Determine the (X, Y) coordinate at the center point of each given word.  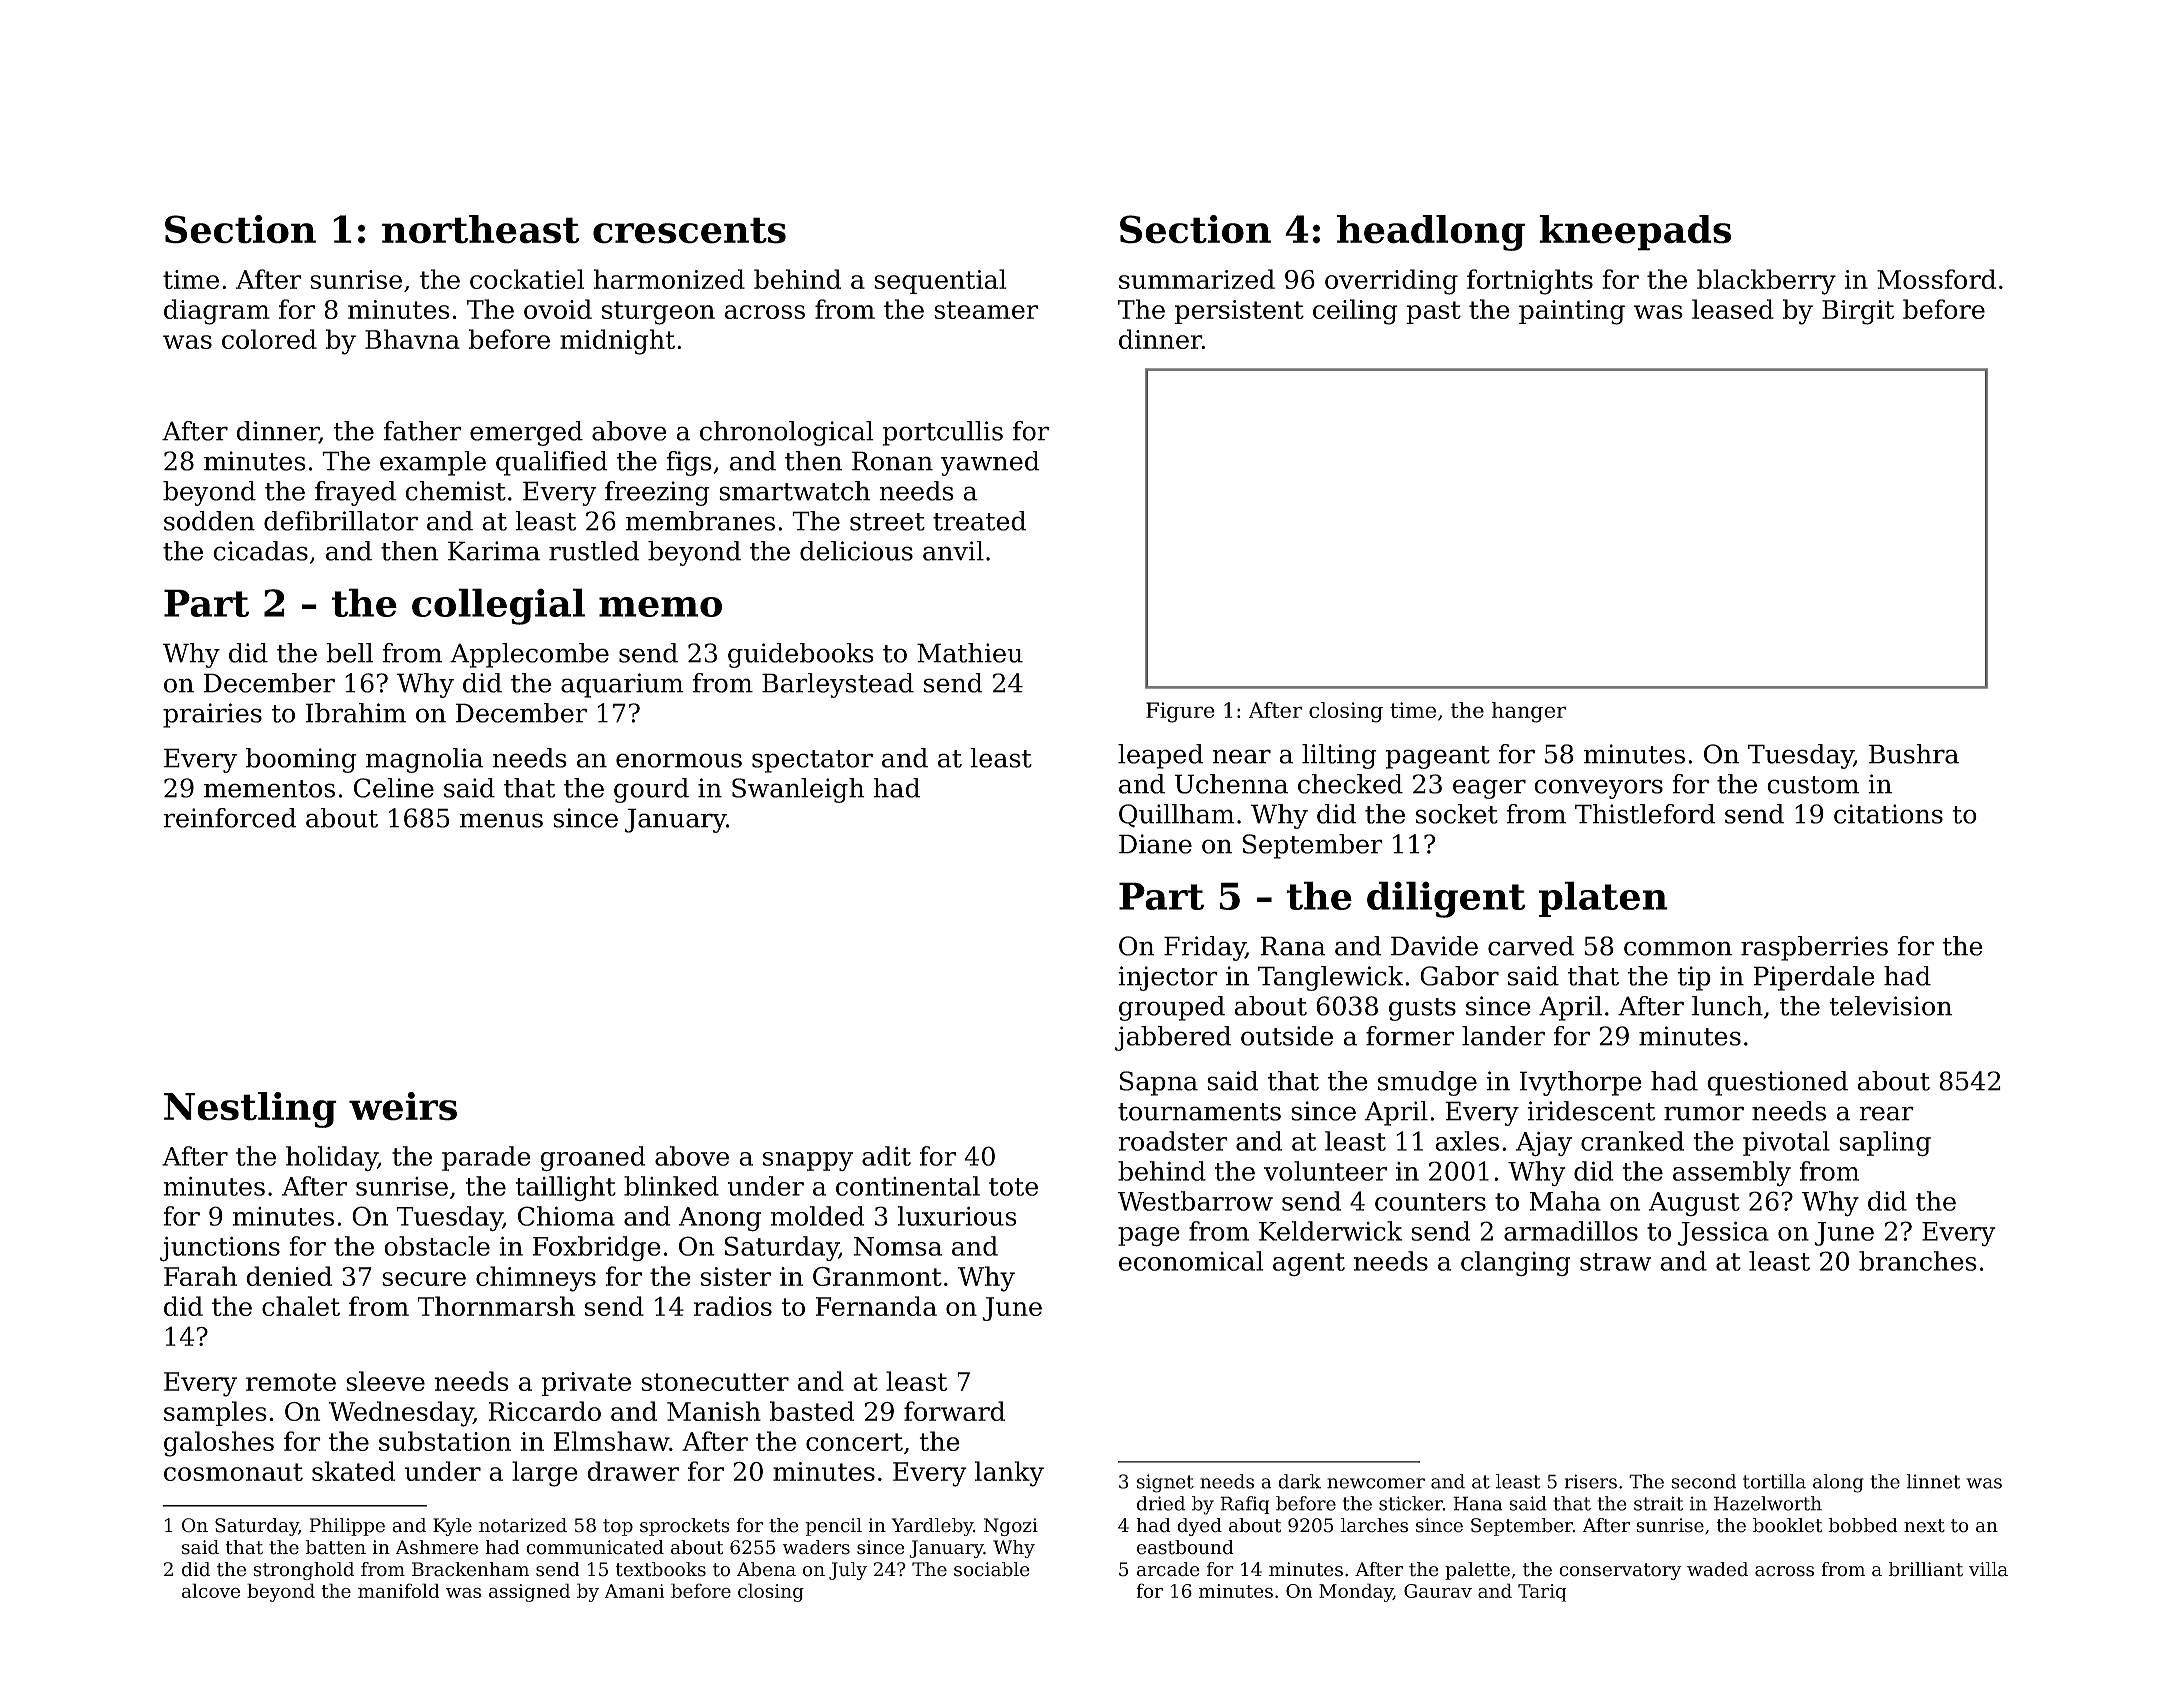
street (887, 522)
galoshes (219, 1444)
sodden (209, 521)
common (1678, 948)
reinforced (229, 818)
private (586, 1384)
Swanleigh (798, 790)
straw (1615, 1262)
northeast (481, 229)
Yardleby (932, 1527)
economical (1191, 1261)
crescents (689, 230)
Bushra (1914, 754)
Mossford (1936, 279)
